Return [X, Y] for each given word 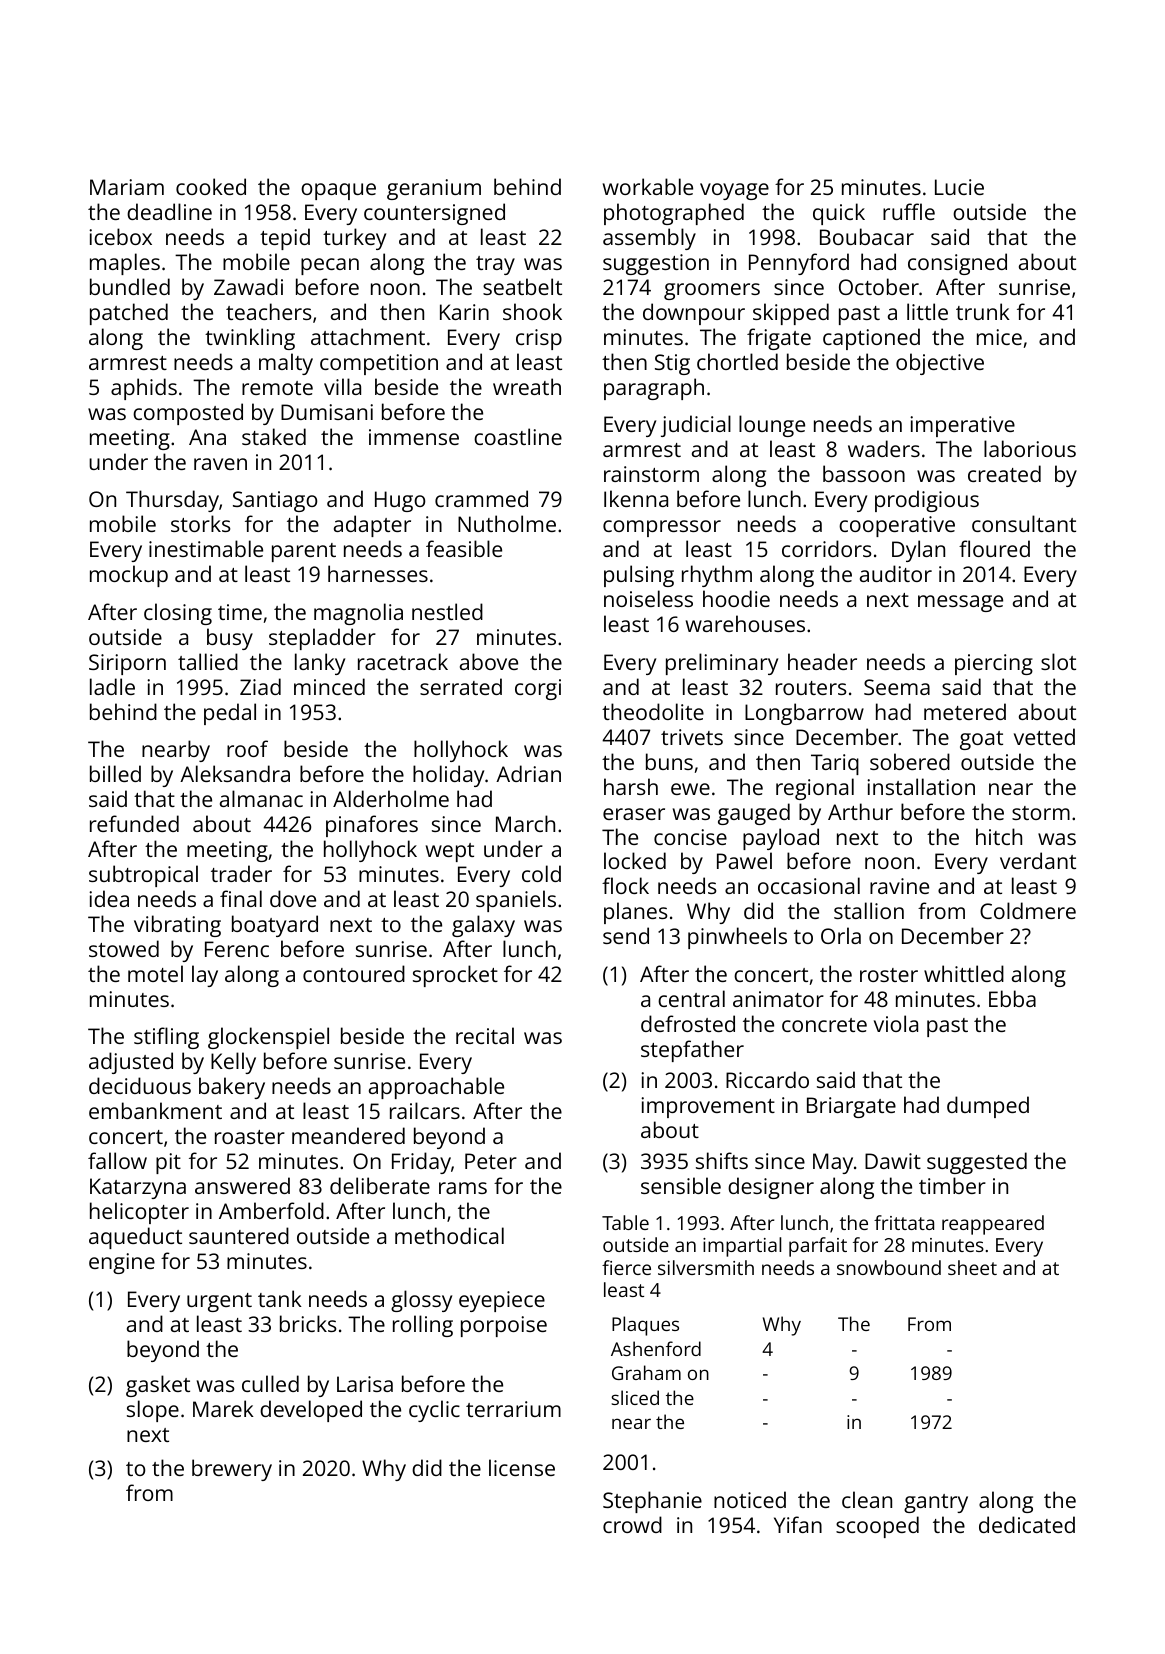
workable [648, 186]
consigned [957, 264]
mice [999, 337]
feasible [464, 548]
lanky [320, 664]
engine [122, 1263]
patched [129, 314]
